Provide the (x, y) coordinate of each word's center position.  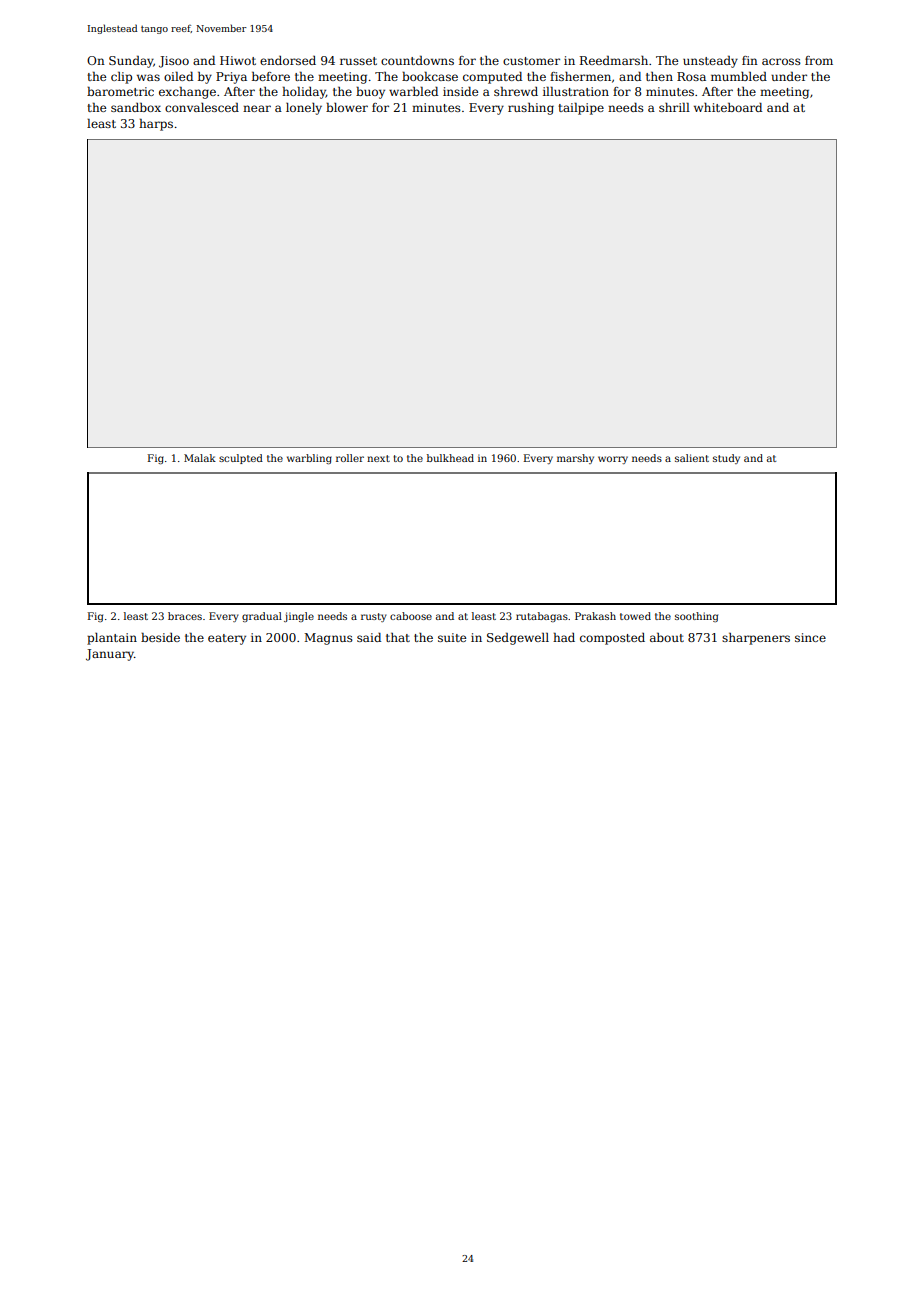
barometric (120, 91)
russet (358, 61)
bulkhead (450, 458)
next (378, 458)
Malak (200, 458)
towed (635, 616)
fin (750, 60)
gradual (262, 617)
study (726, 459)
